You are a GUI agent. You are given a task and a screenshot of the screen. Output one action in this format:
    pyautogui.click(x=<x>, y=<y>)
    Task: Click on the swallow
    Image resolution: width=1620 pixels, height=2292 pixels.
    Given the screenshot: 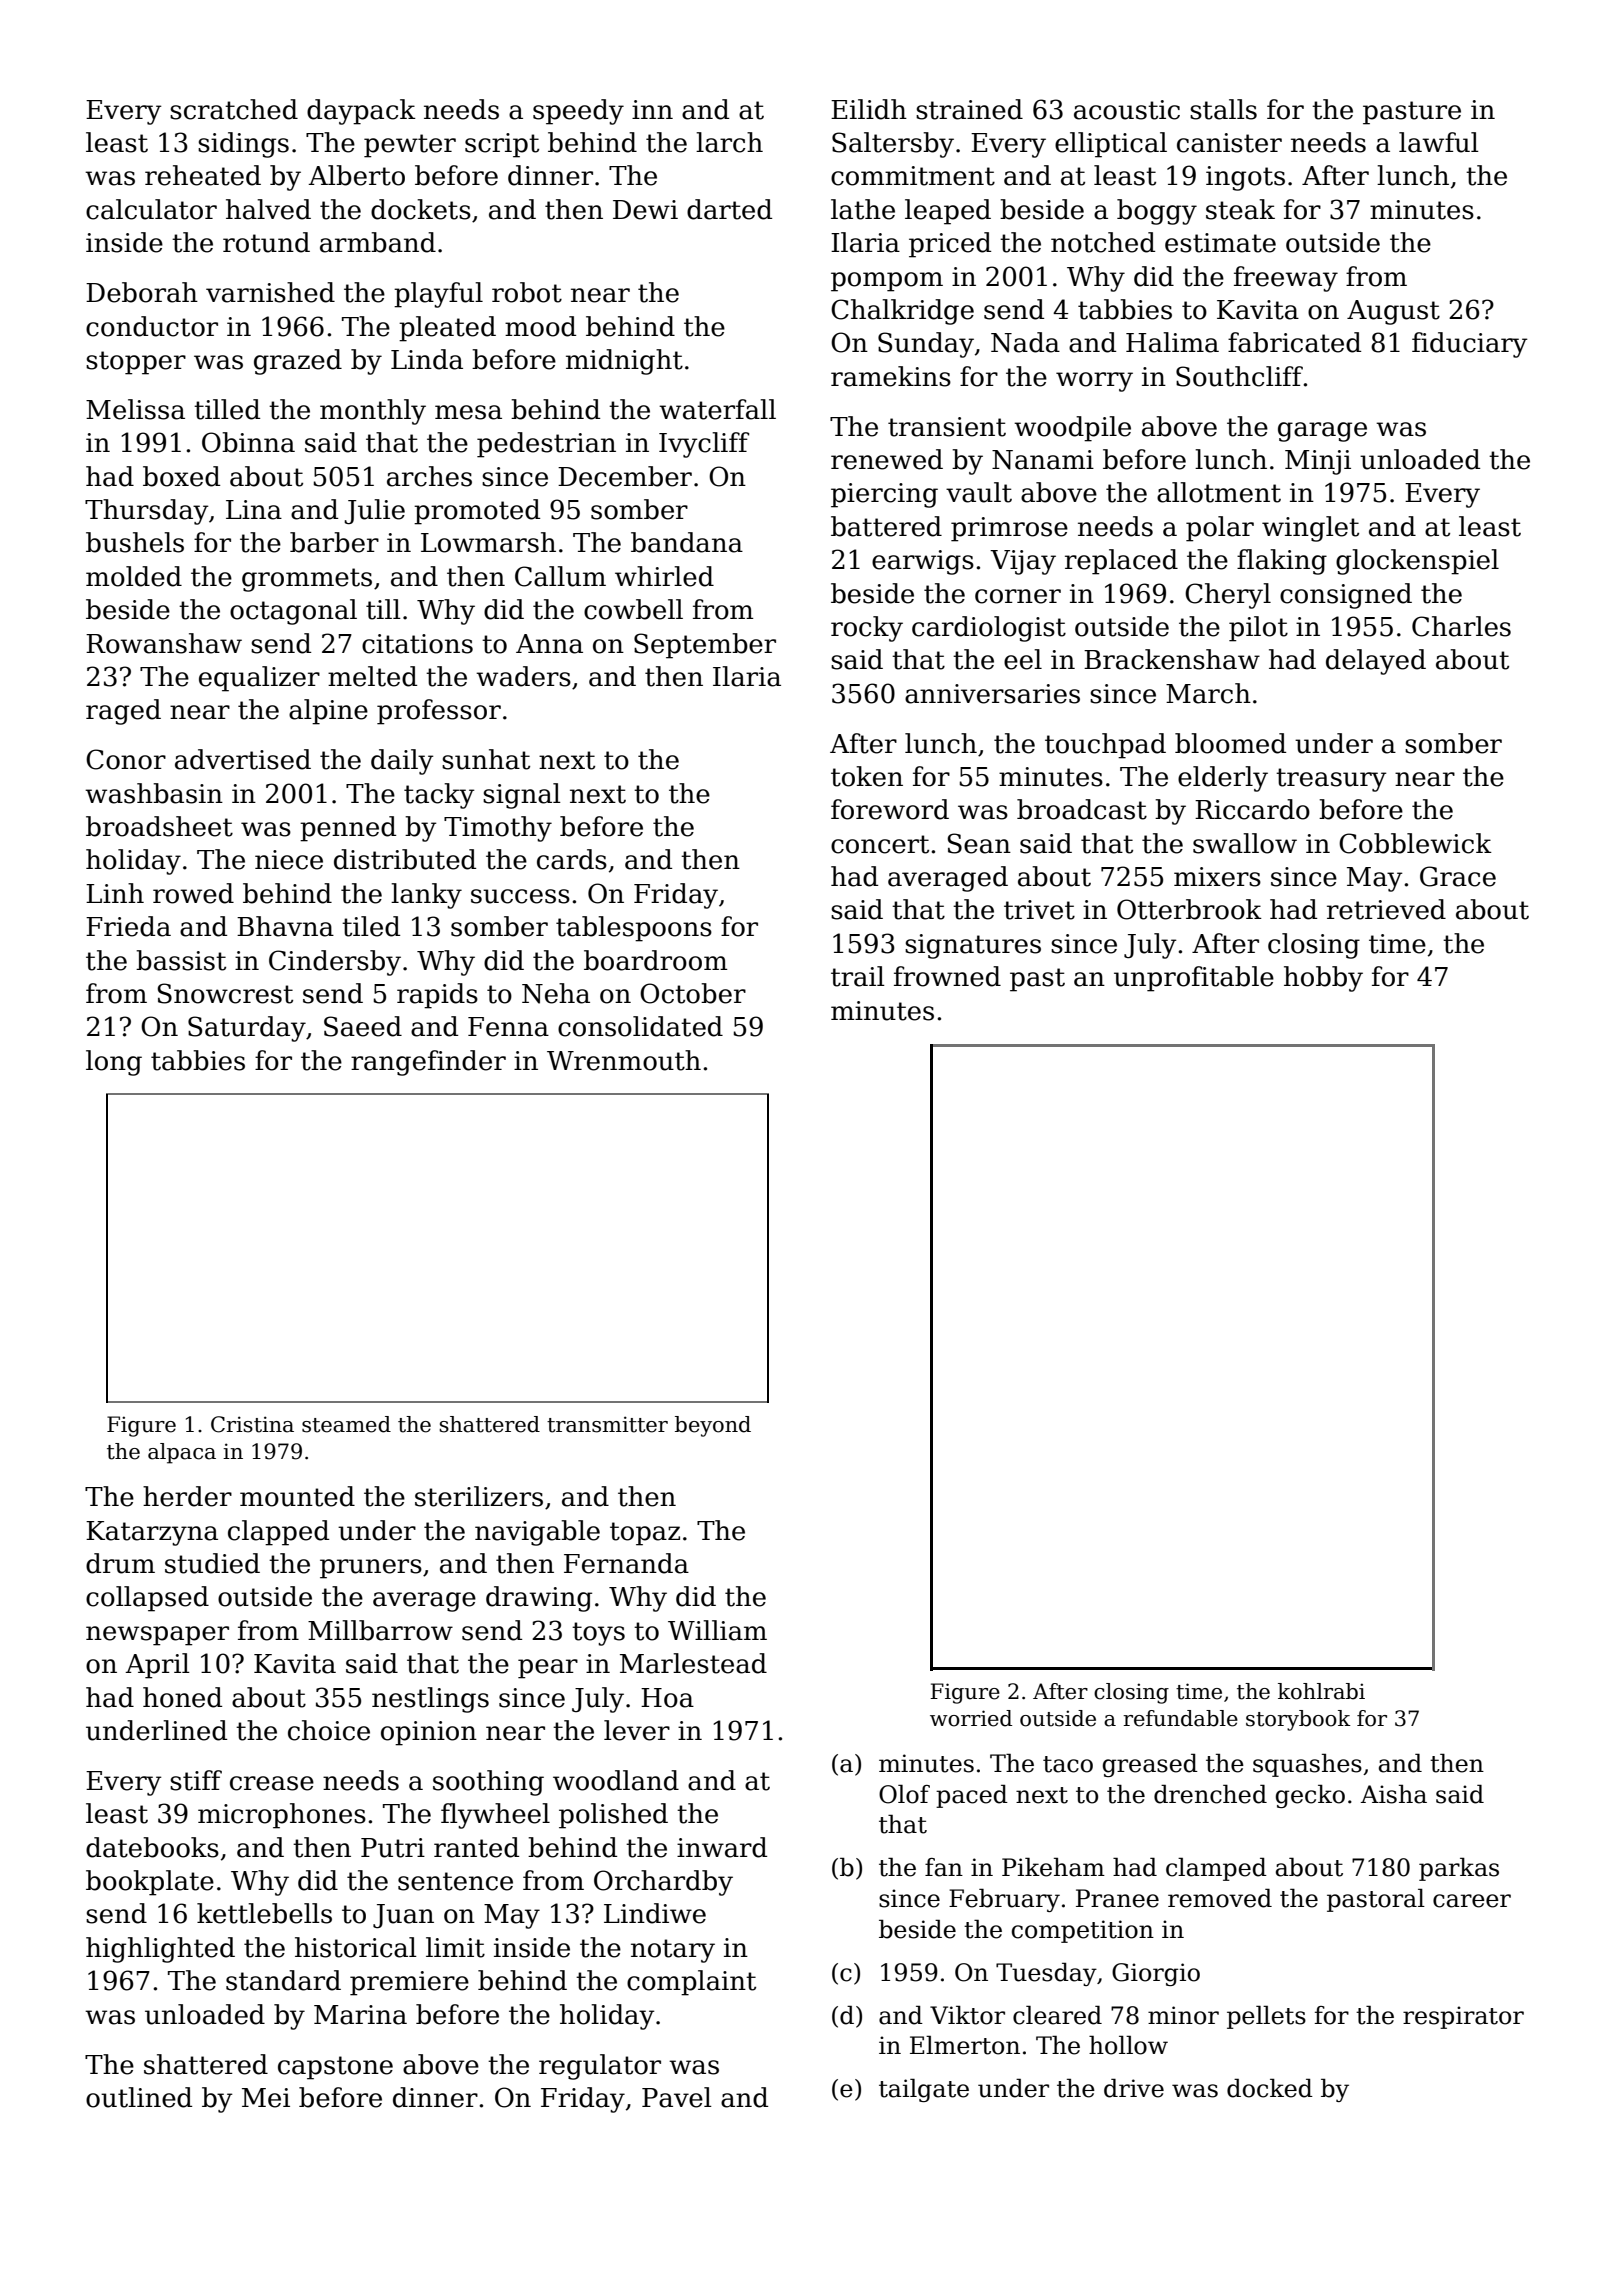 What is the action you would take?
    pyautogui.click(x=1245, y=843)
